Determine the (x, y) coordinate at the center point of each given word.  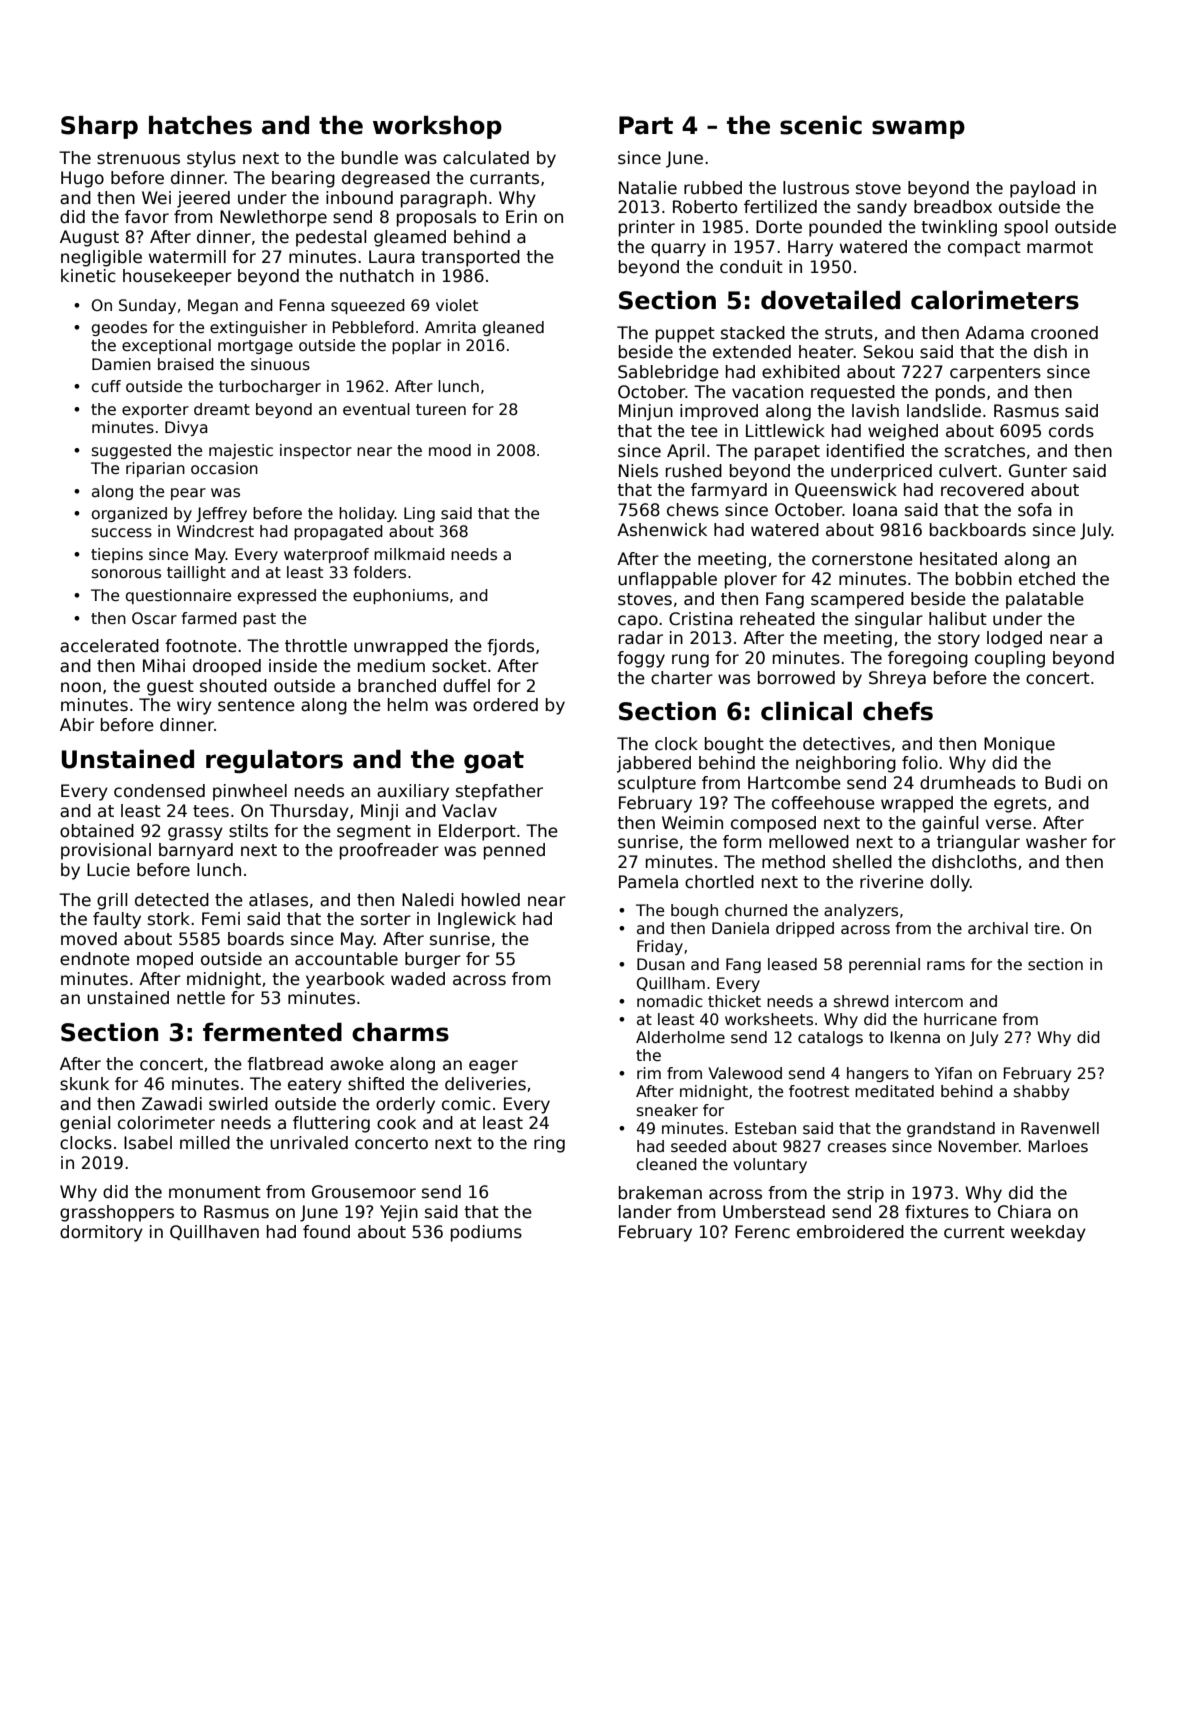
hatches (200, 125)
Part (646, 125)
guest (170, 688)
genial (85, 1124)
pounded (845, 228)
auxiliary (413, 792)
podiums (486, 1233)
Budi (1063, 783)
